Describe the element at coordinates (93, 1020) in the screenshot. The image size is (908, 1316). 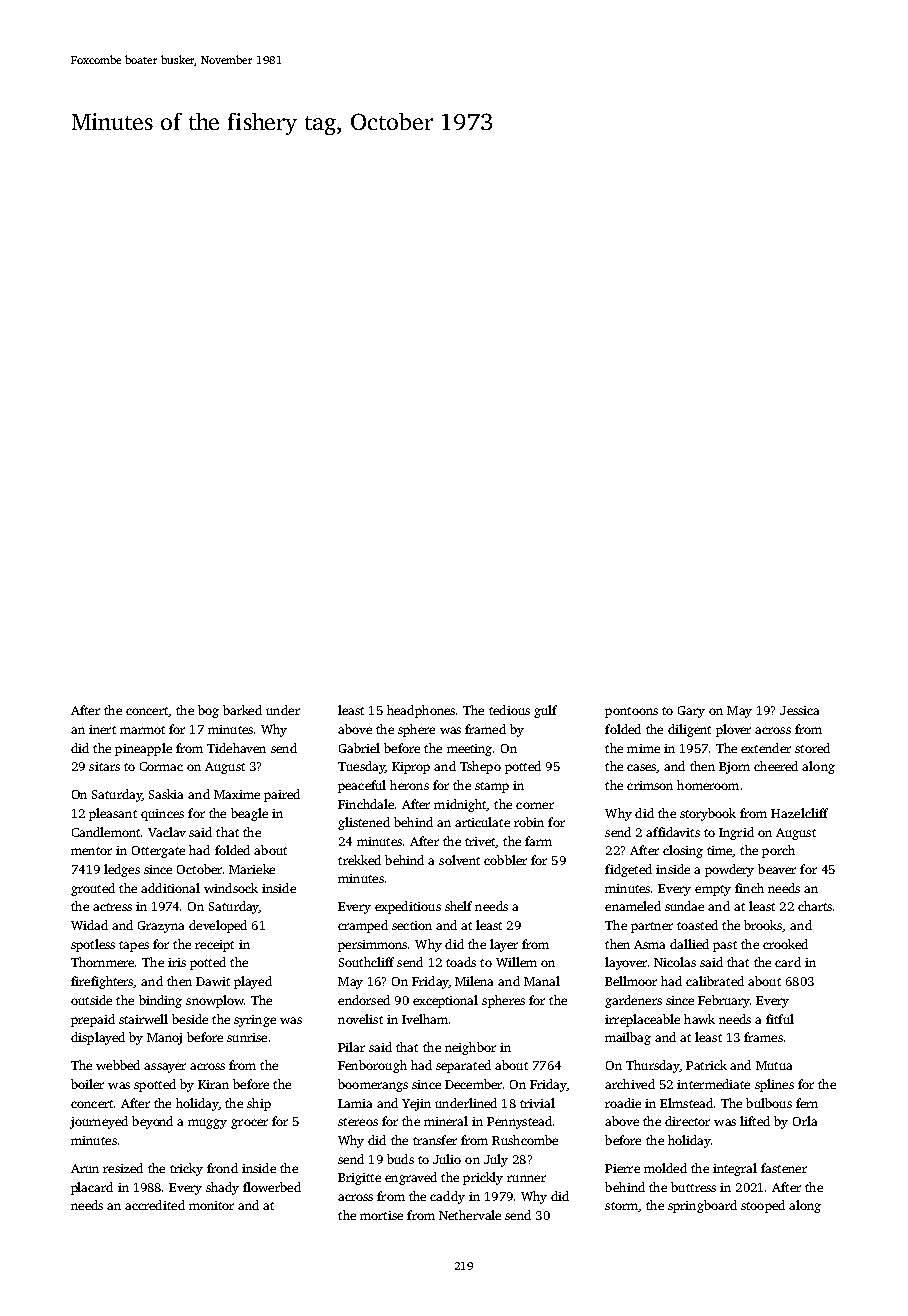
I see `prepaid` at that location.
